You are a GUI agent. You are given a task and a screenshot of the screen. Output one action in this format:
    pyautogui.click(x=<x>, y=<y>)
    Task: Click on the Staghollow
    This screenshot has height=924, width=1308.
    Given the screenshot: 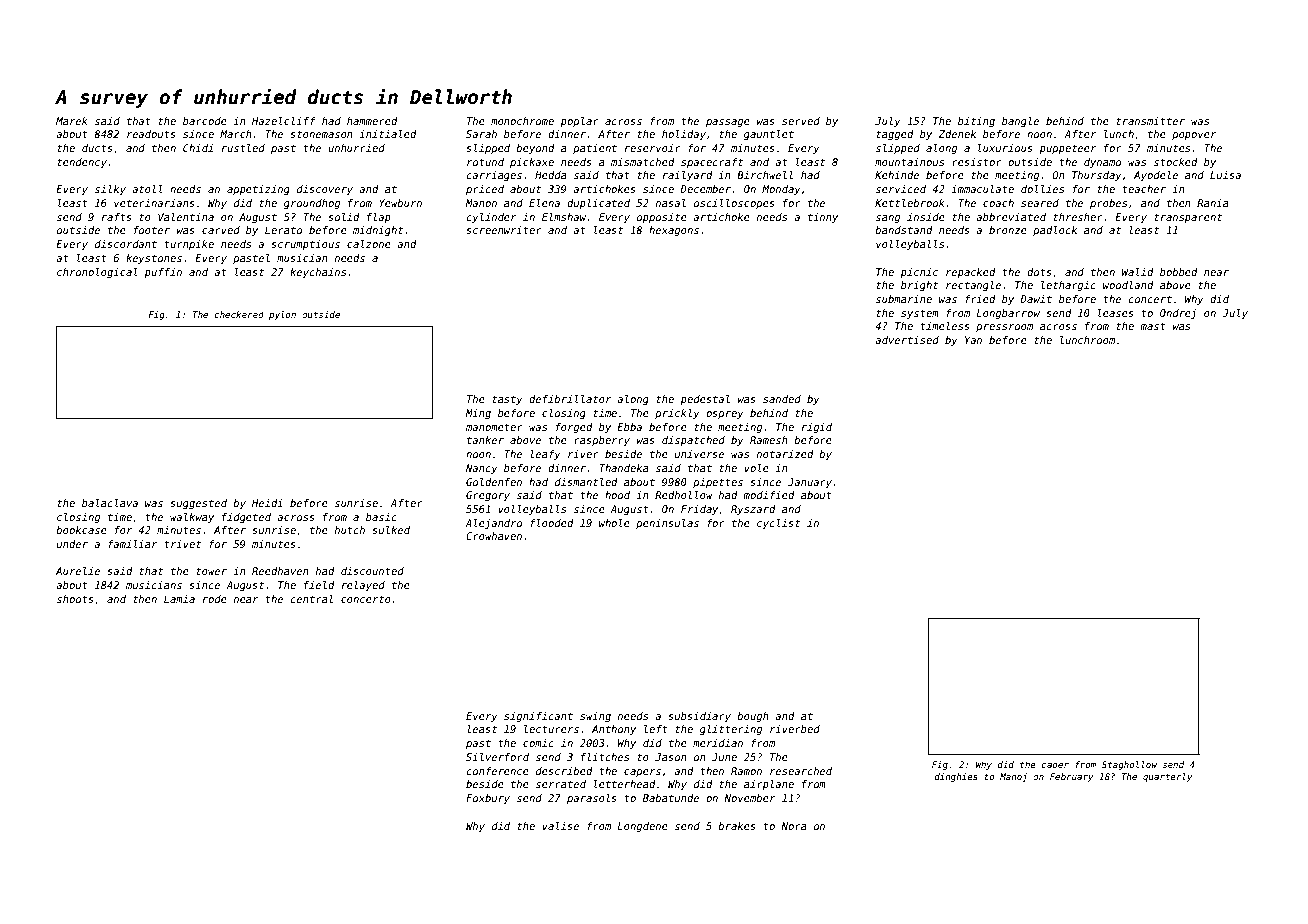 What is the action you would take?
    pyautogui.click(x=1129, y=765)
